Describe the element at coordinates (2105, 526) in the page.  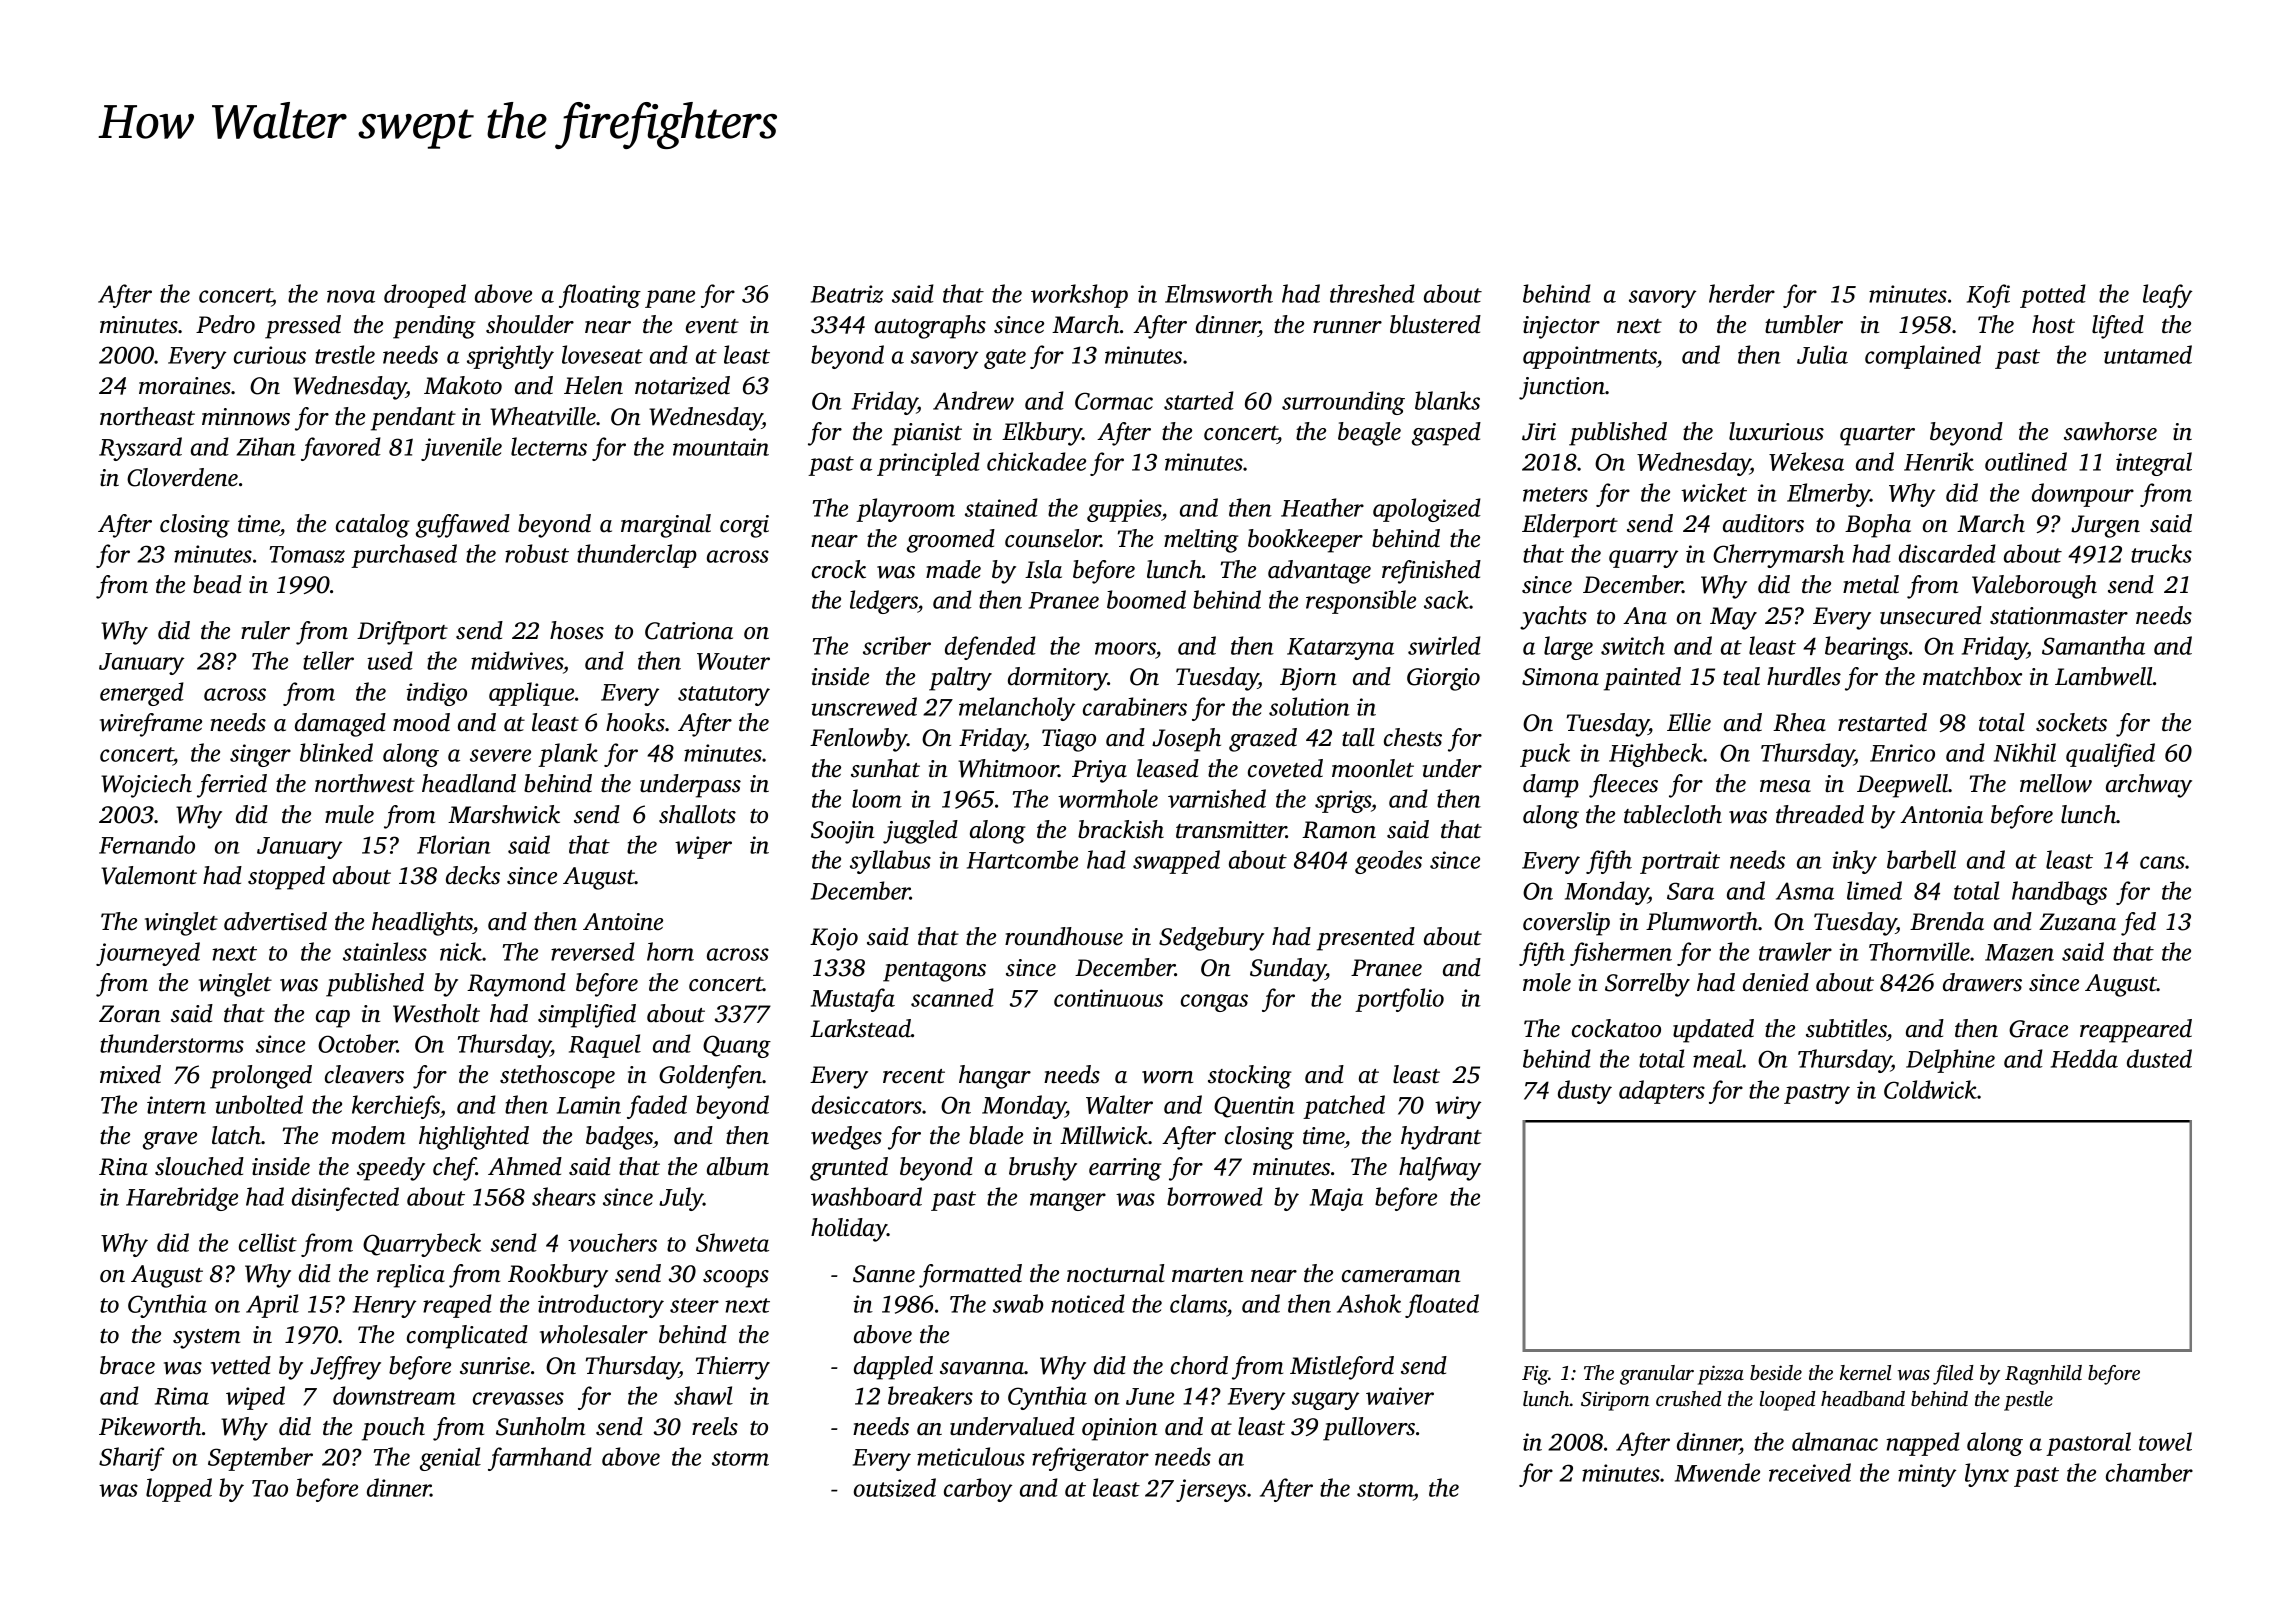
I see `Jurgen` at that location.
